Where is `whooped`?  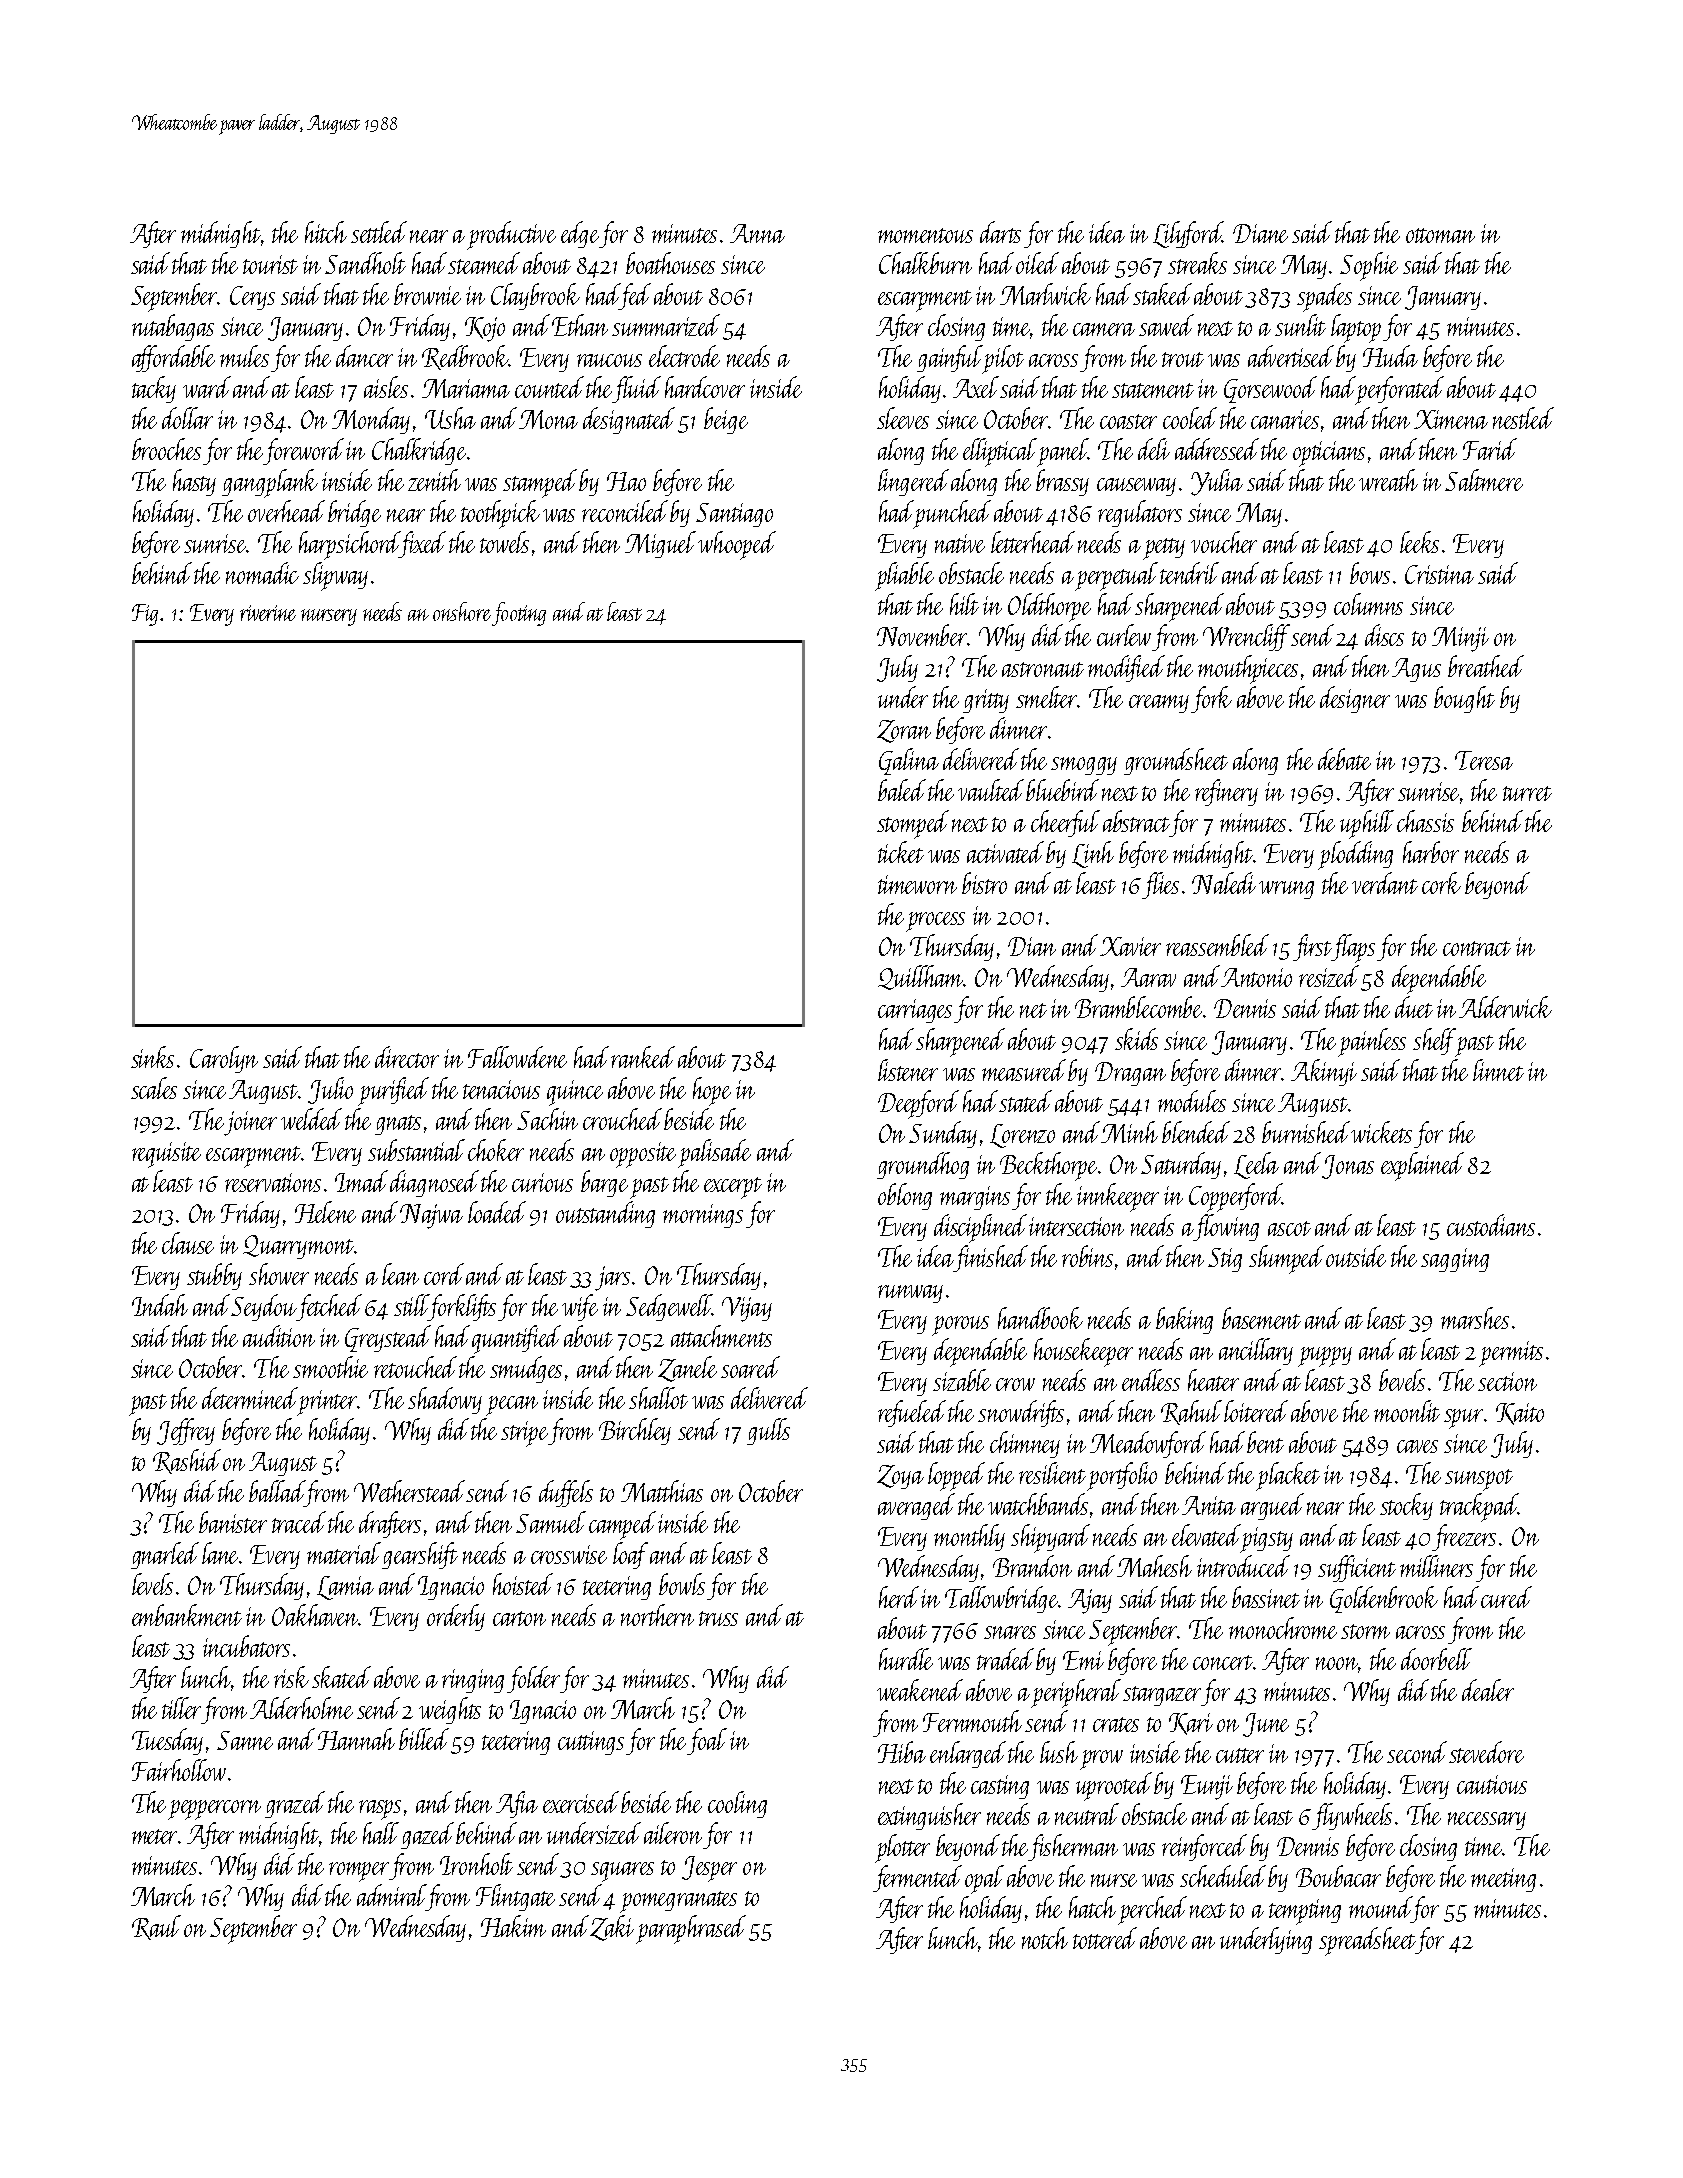
whooped is located at coordinates (737, 545).
